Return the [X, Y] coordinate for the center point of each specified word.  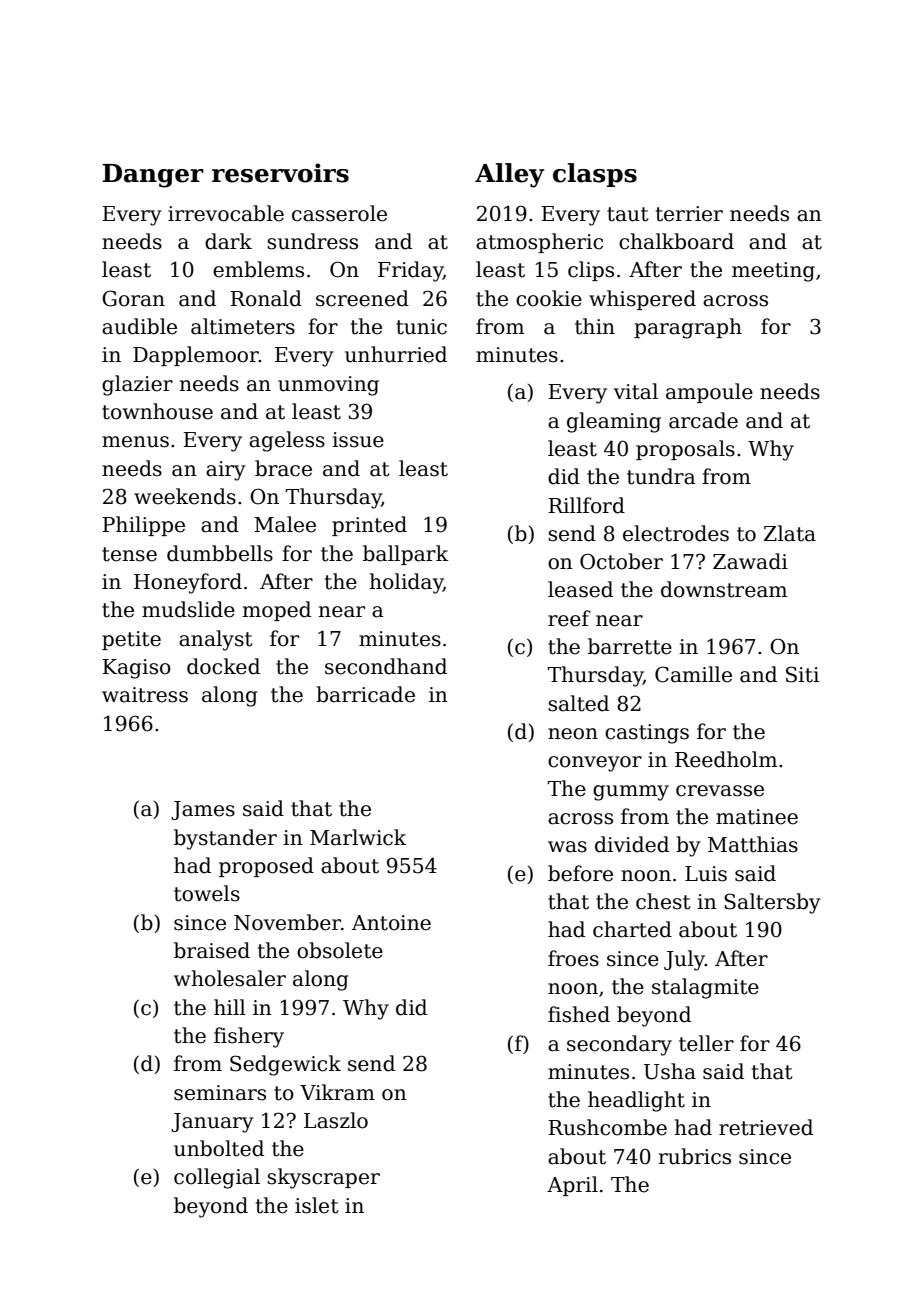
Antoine [391, 923]
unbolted [219, 1148]
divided [632, 844]
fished [579, 1014]
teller [706, 1043]
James [203, 810]
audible [139, 326]
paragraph [688, 328]
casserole [339, 213]
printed [369, 526]
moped [276, 611]
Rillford [586, 505]
